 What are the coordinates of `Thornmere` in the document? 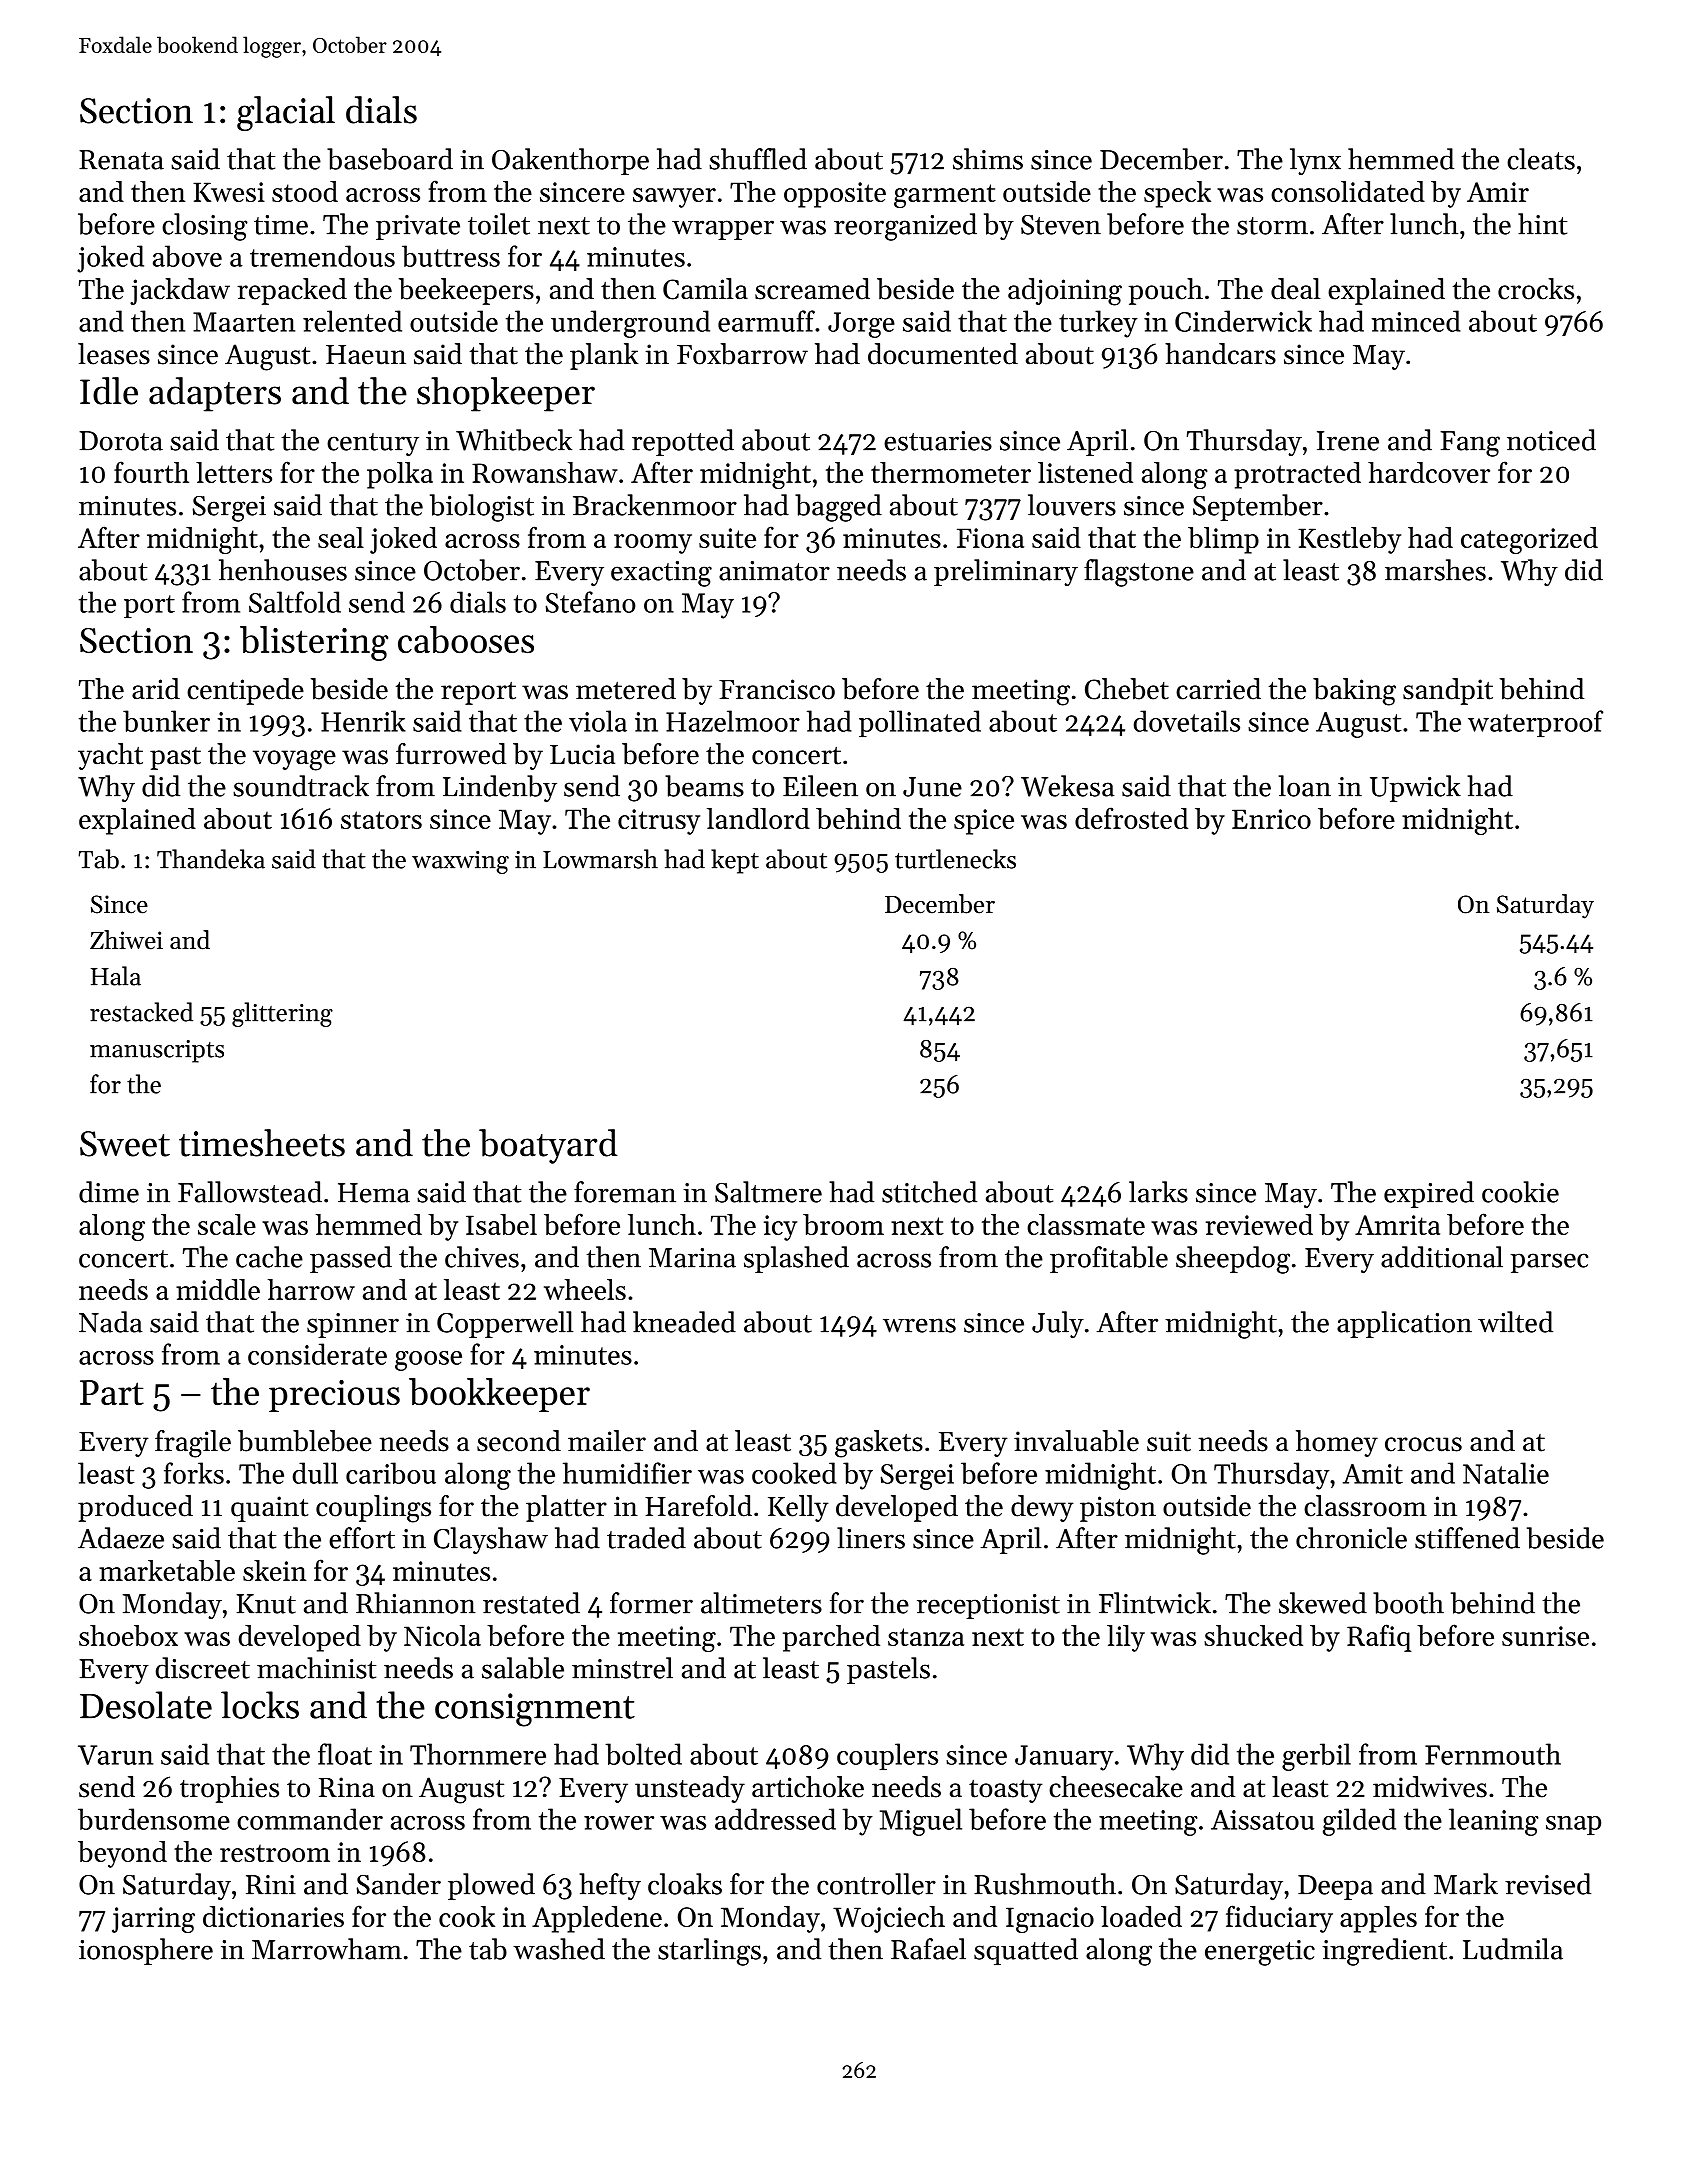 It's located at (478, 1754).
